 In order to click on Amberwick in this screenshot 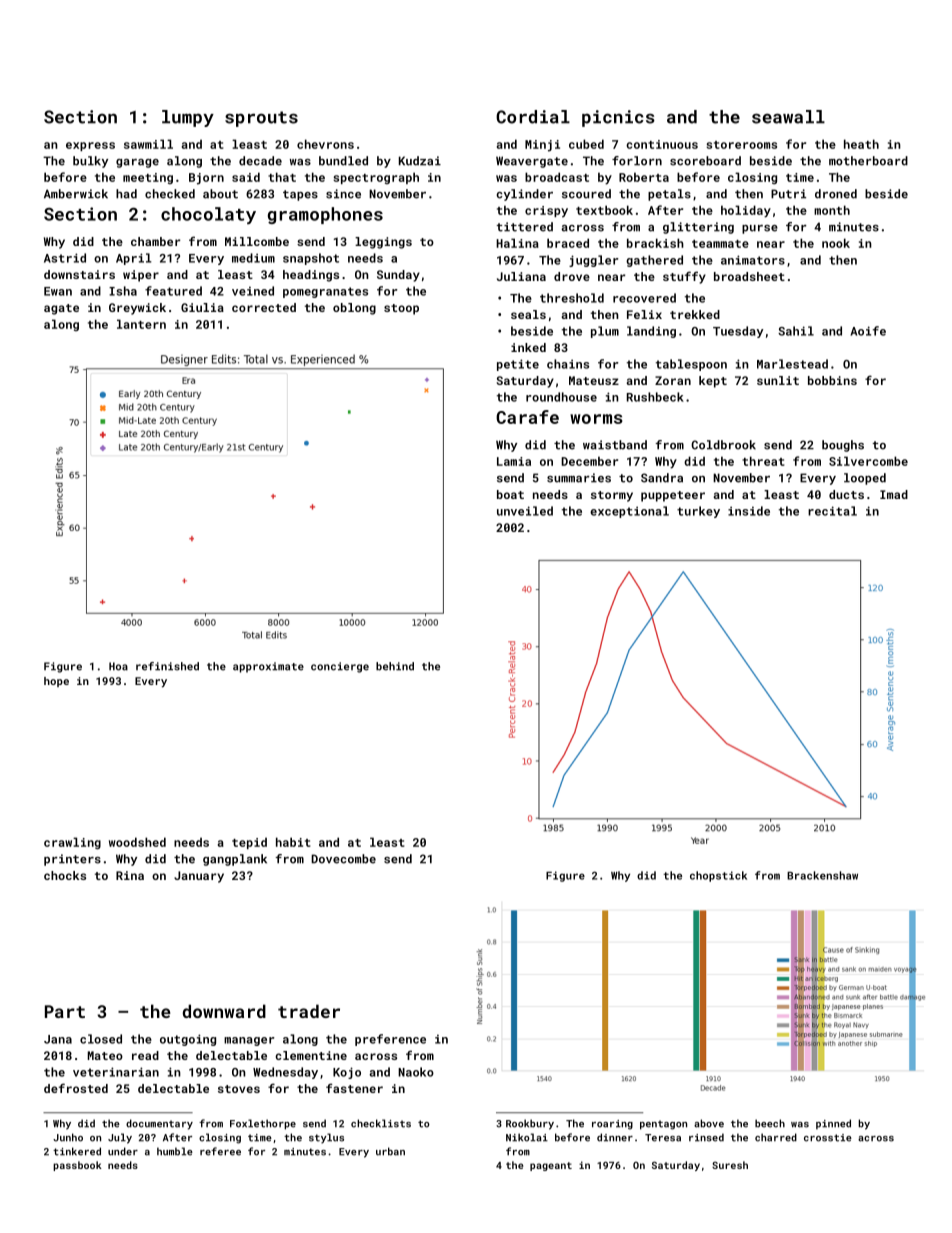, I will do `click(76, 194)`.
